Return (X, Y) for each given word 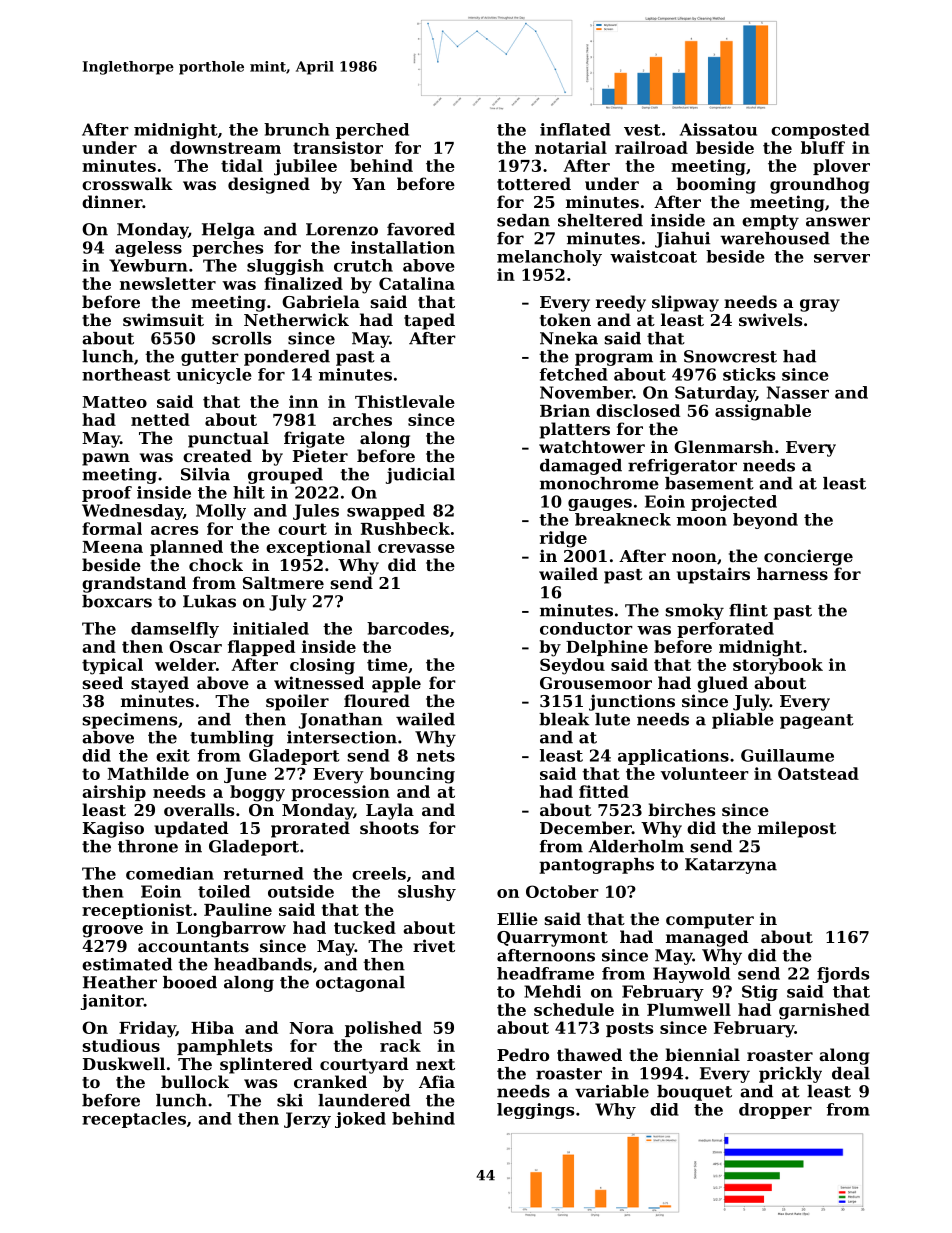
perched (372, 131)
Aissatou (718, 129)
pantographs (596, 866)
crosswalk (127, 183)
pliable (743, 721)
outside (301, 891)
